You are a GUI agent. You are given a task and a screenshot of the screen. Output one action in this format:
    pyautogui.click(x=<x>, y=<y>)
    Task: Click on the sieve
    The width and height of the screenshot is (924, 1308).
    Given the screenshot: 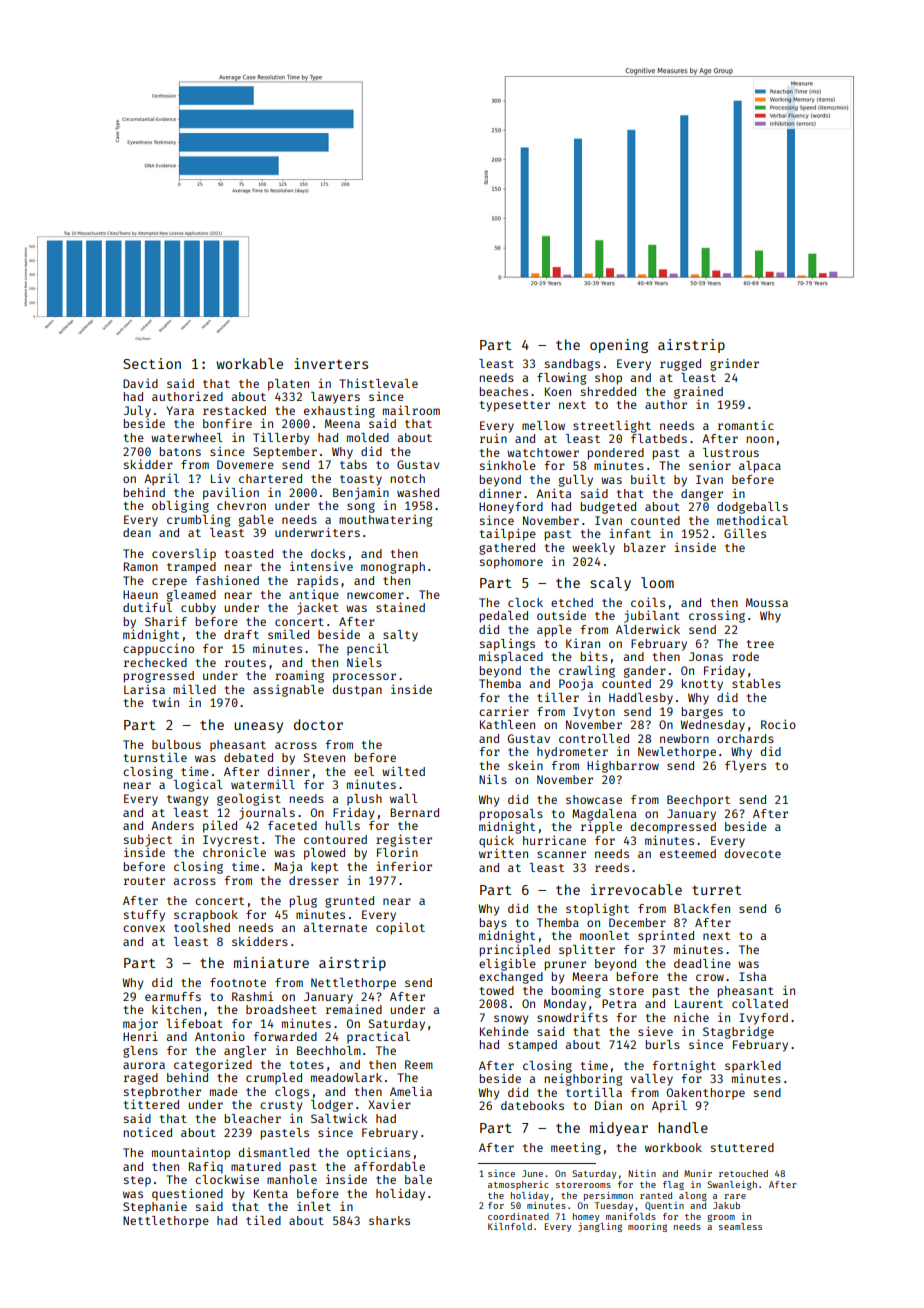 What is the action you would take?
    pyautogui.click(x=655, y=1031)
